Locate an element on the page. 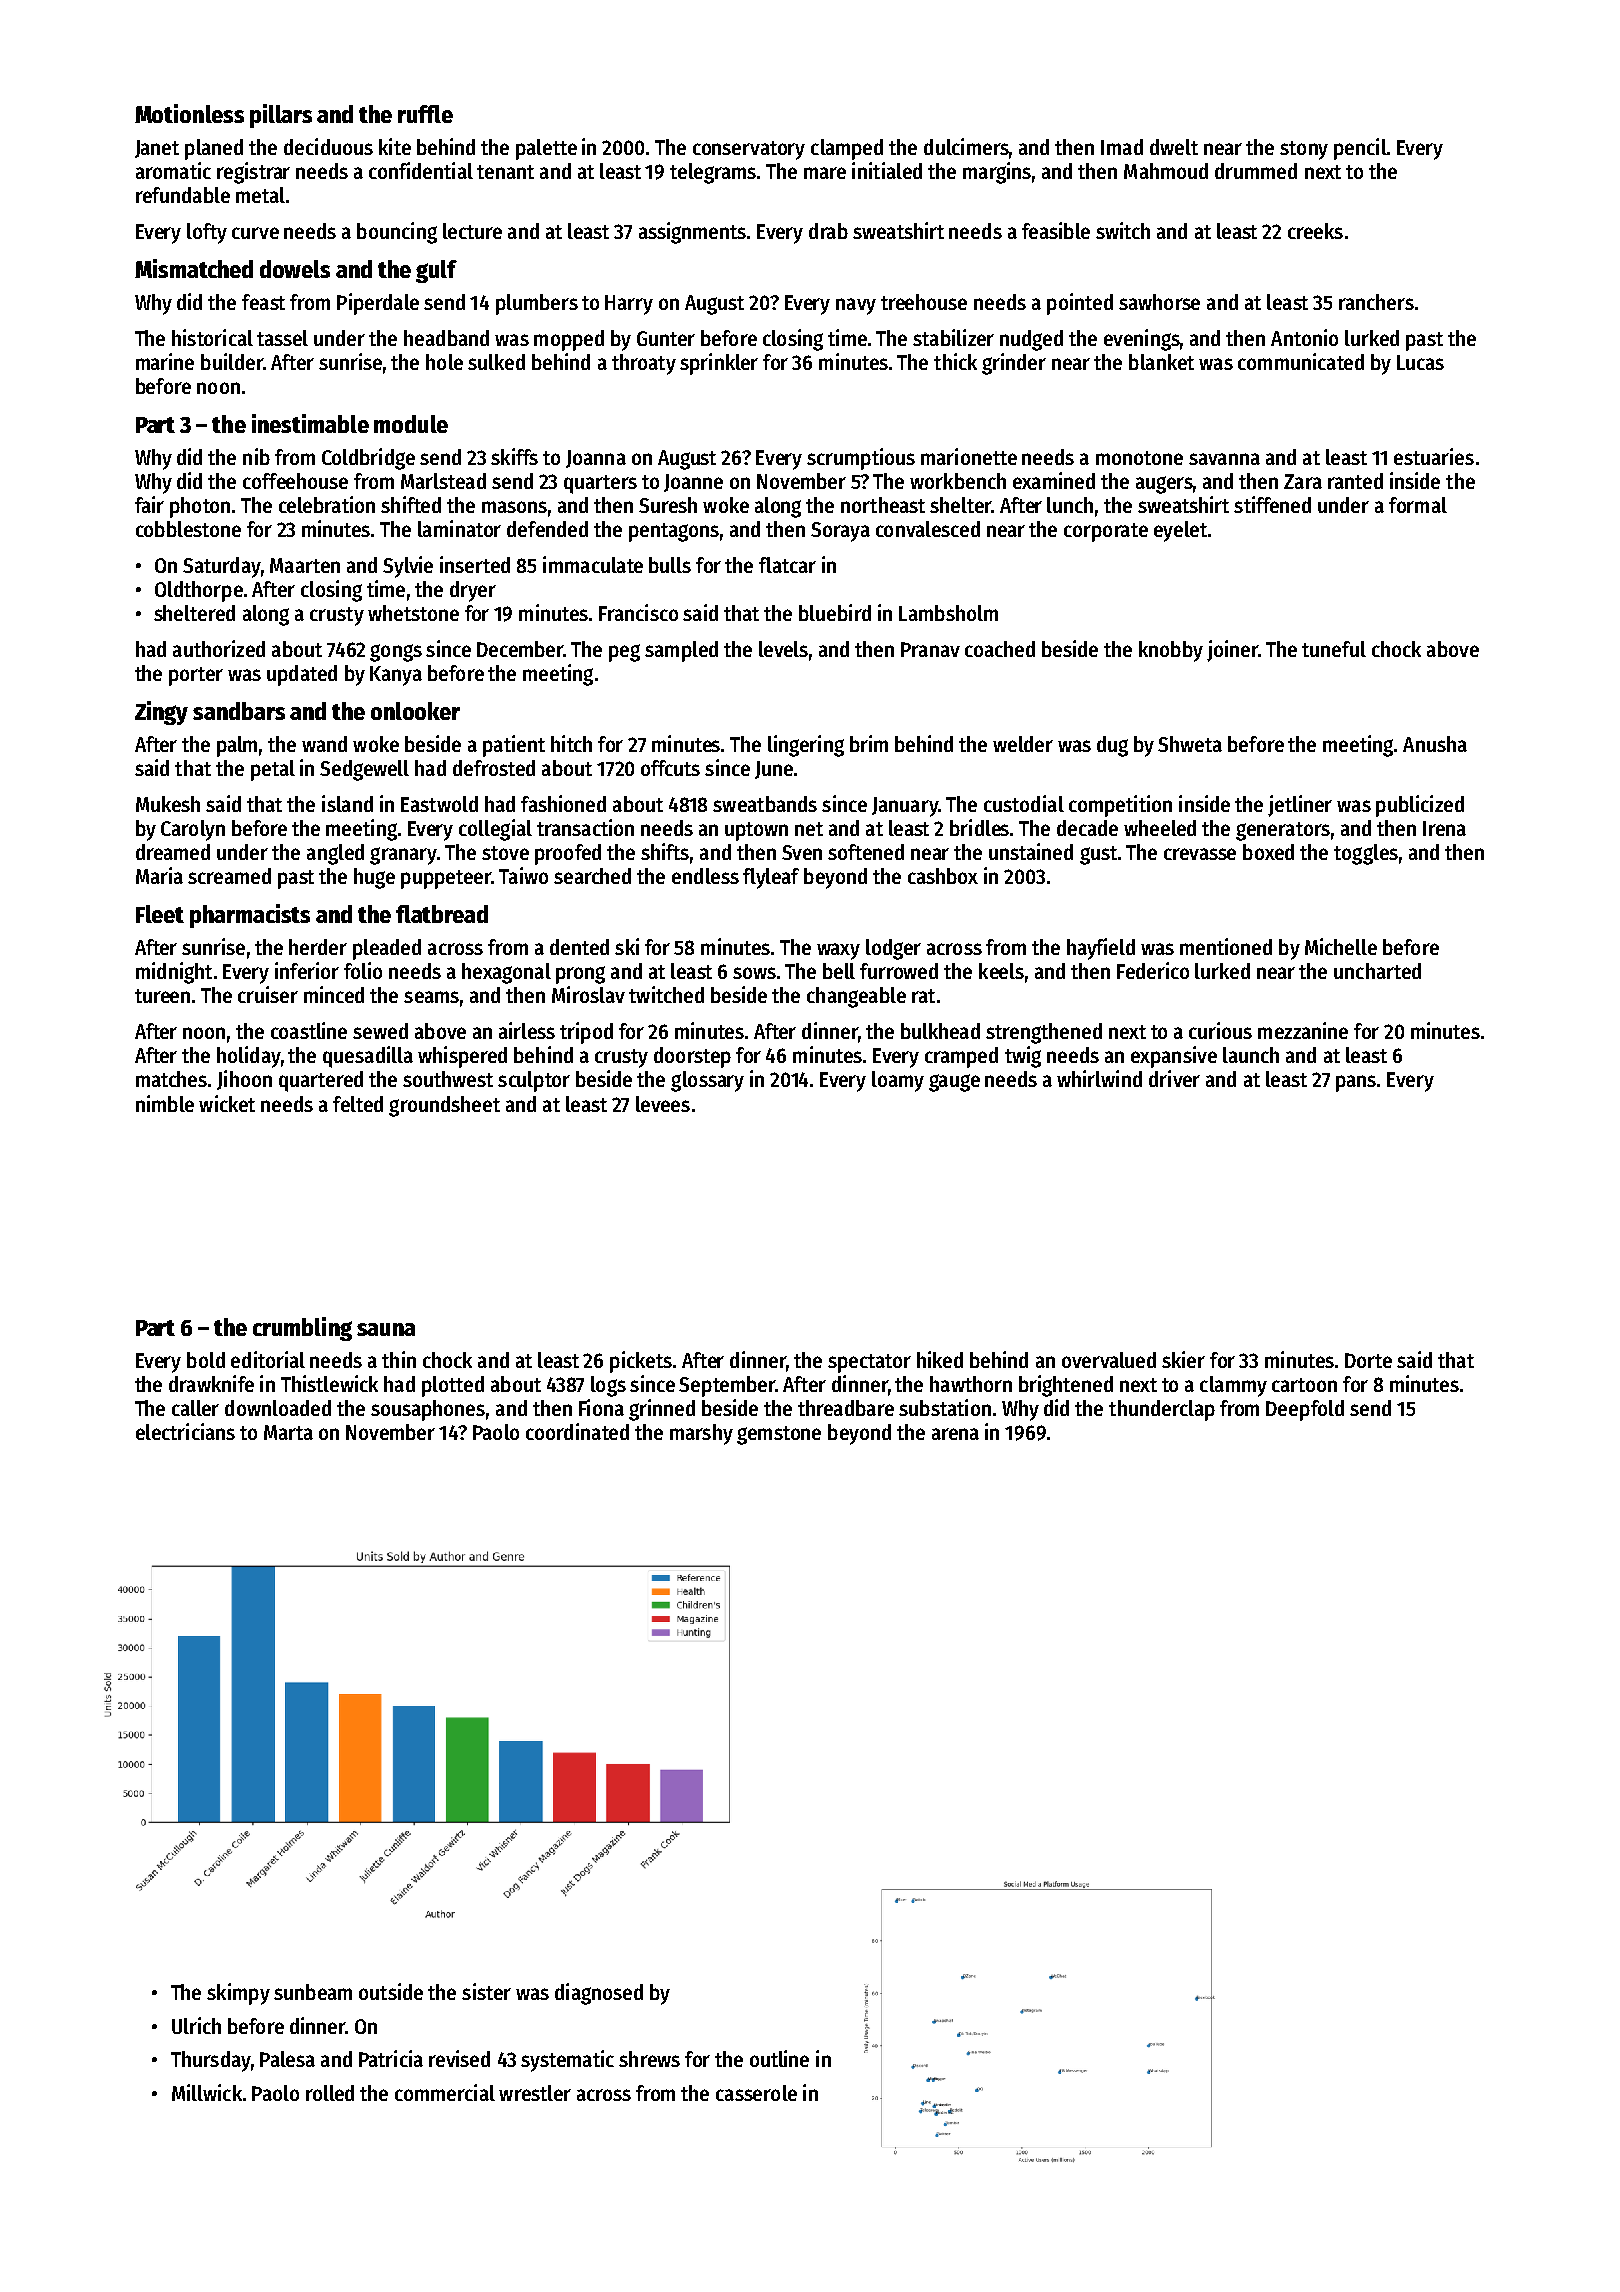 This page has width=1620, height=2292. overvalued is located at coordinates (1109, 1360).
